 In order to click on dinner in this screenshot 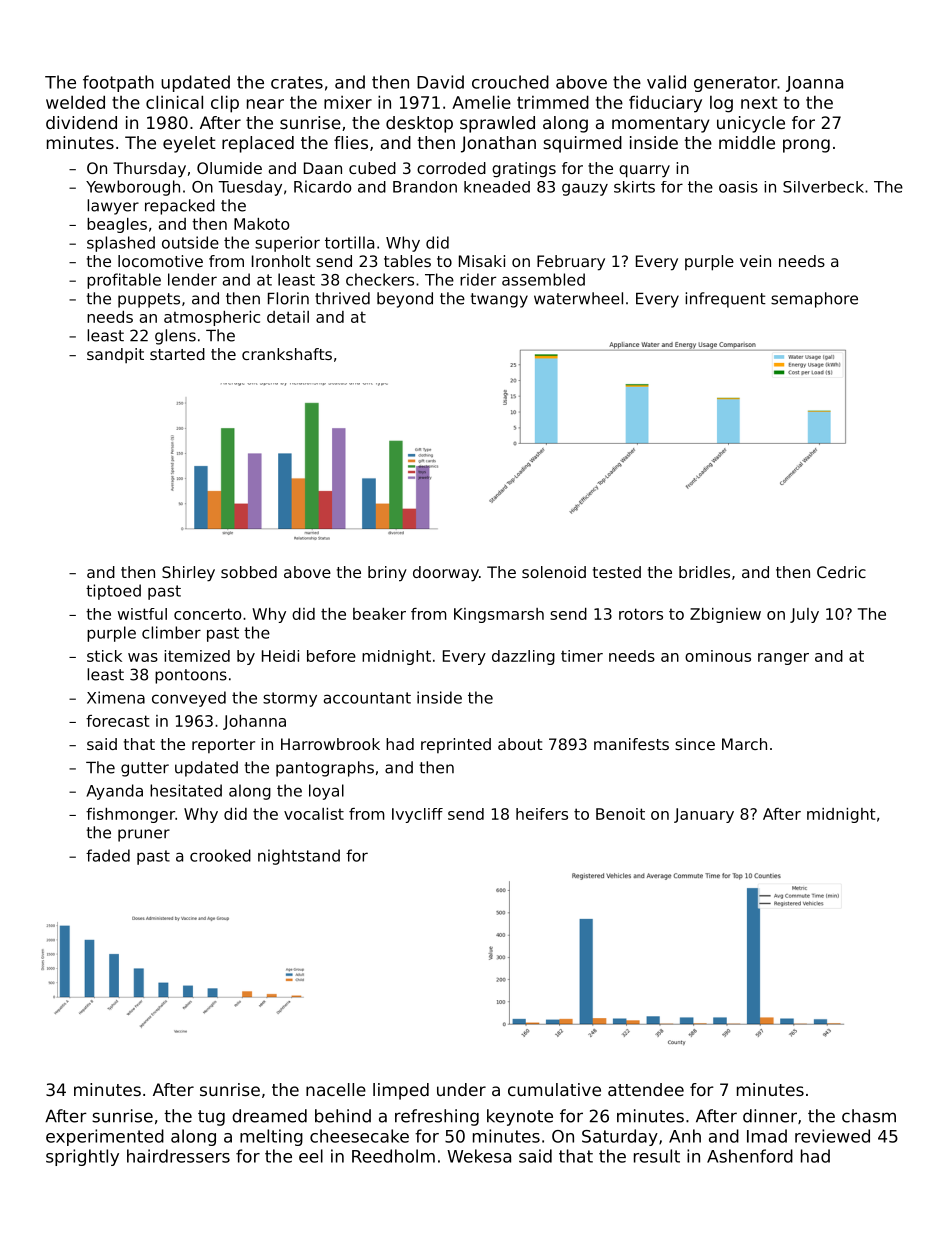, I will do `click(770, 1116)`.
